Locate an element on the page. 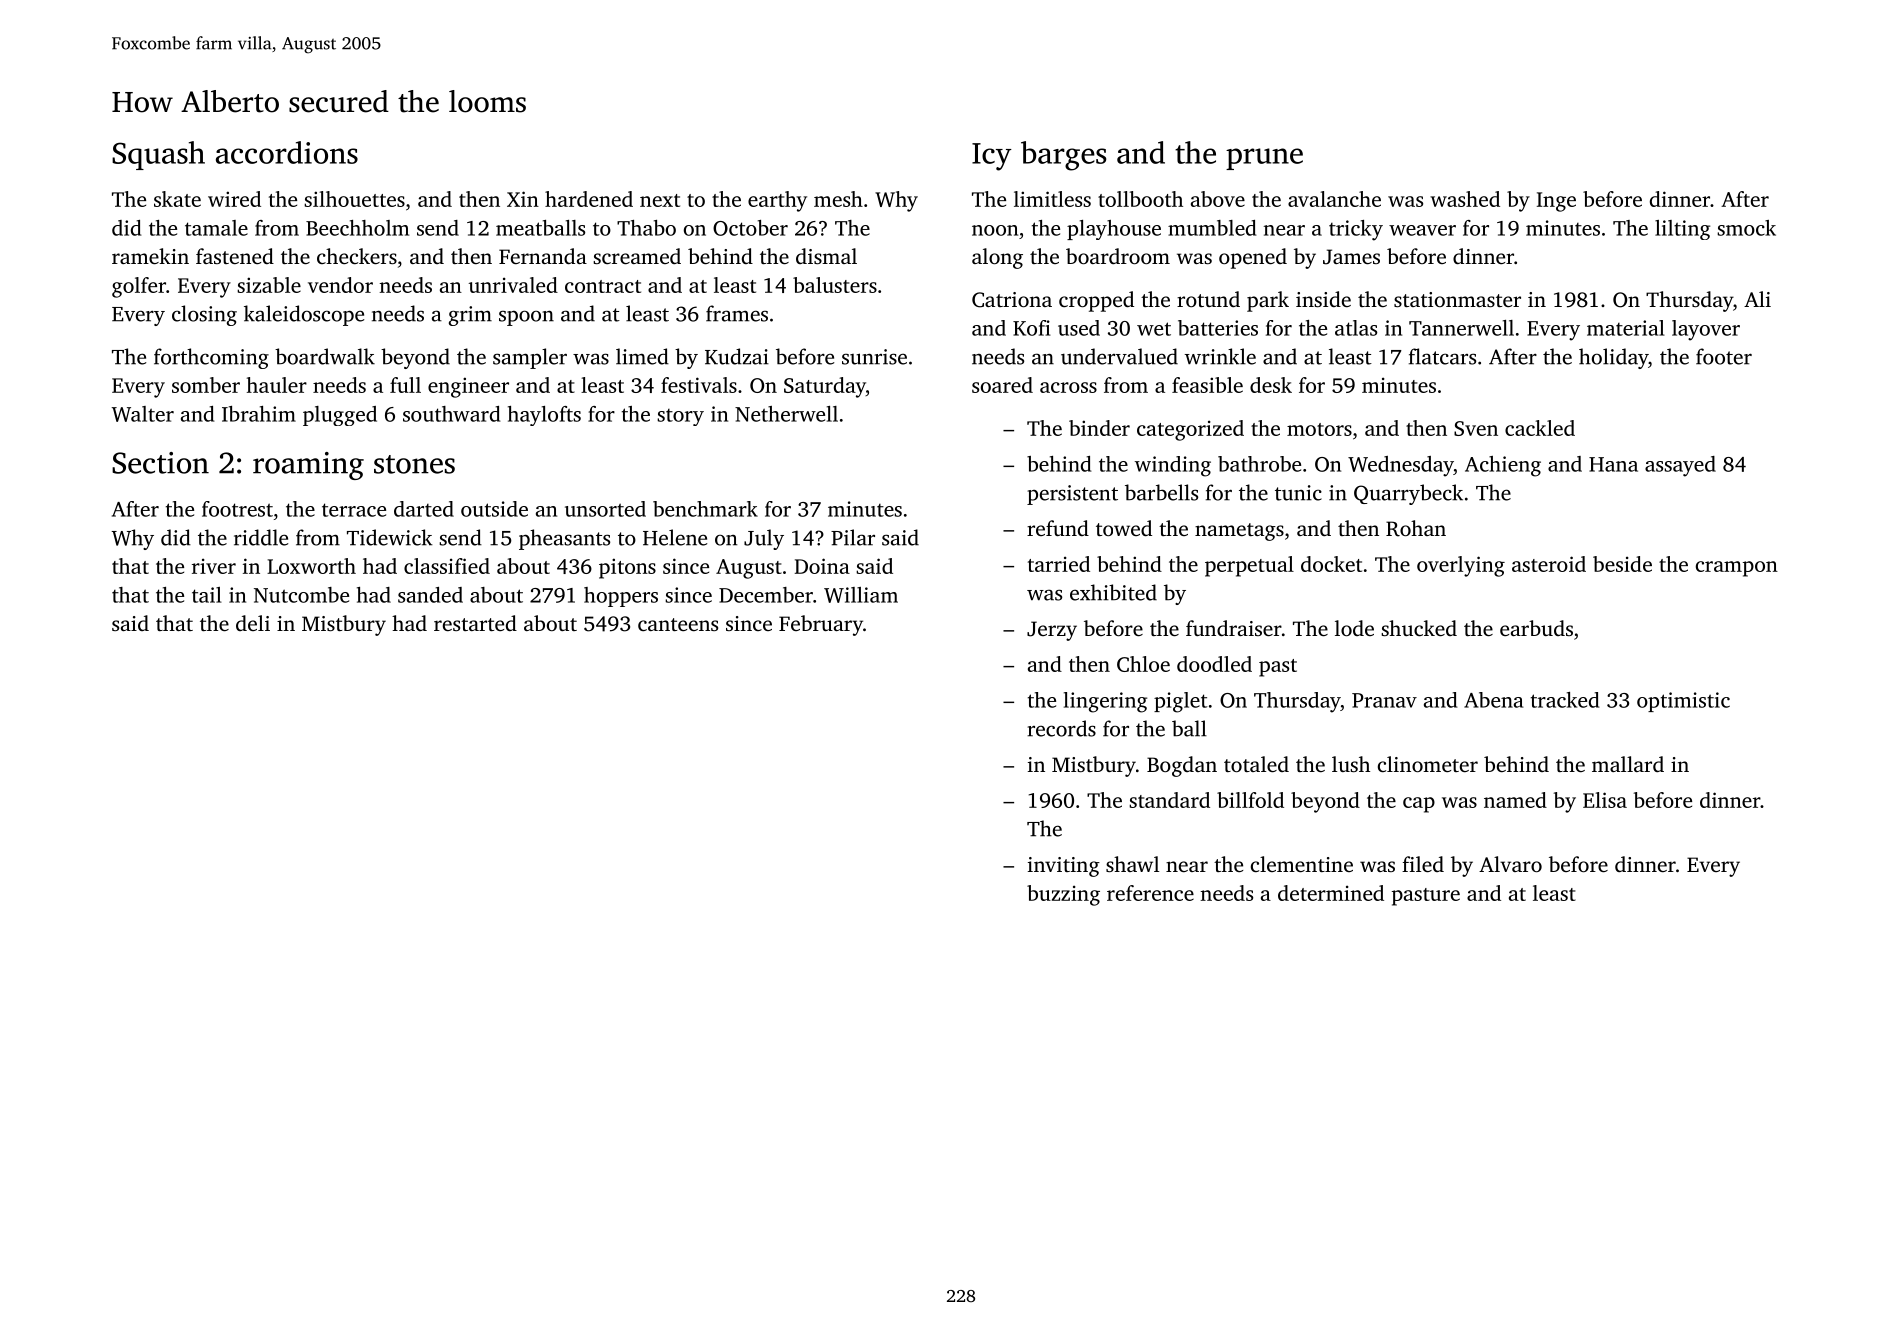 The height and width of the image is (1338, 1892). Bogdan is located at coordinates (1182, 766).
